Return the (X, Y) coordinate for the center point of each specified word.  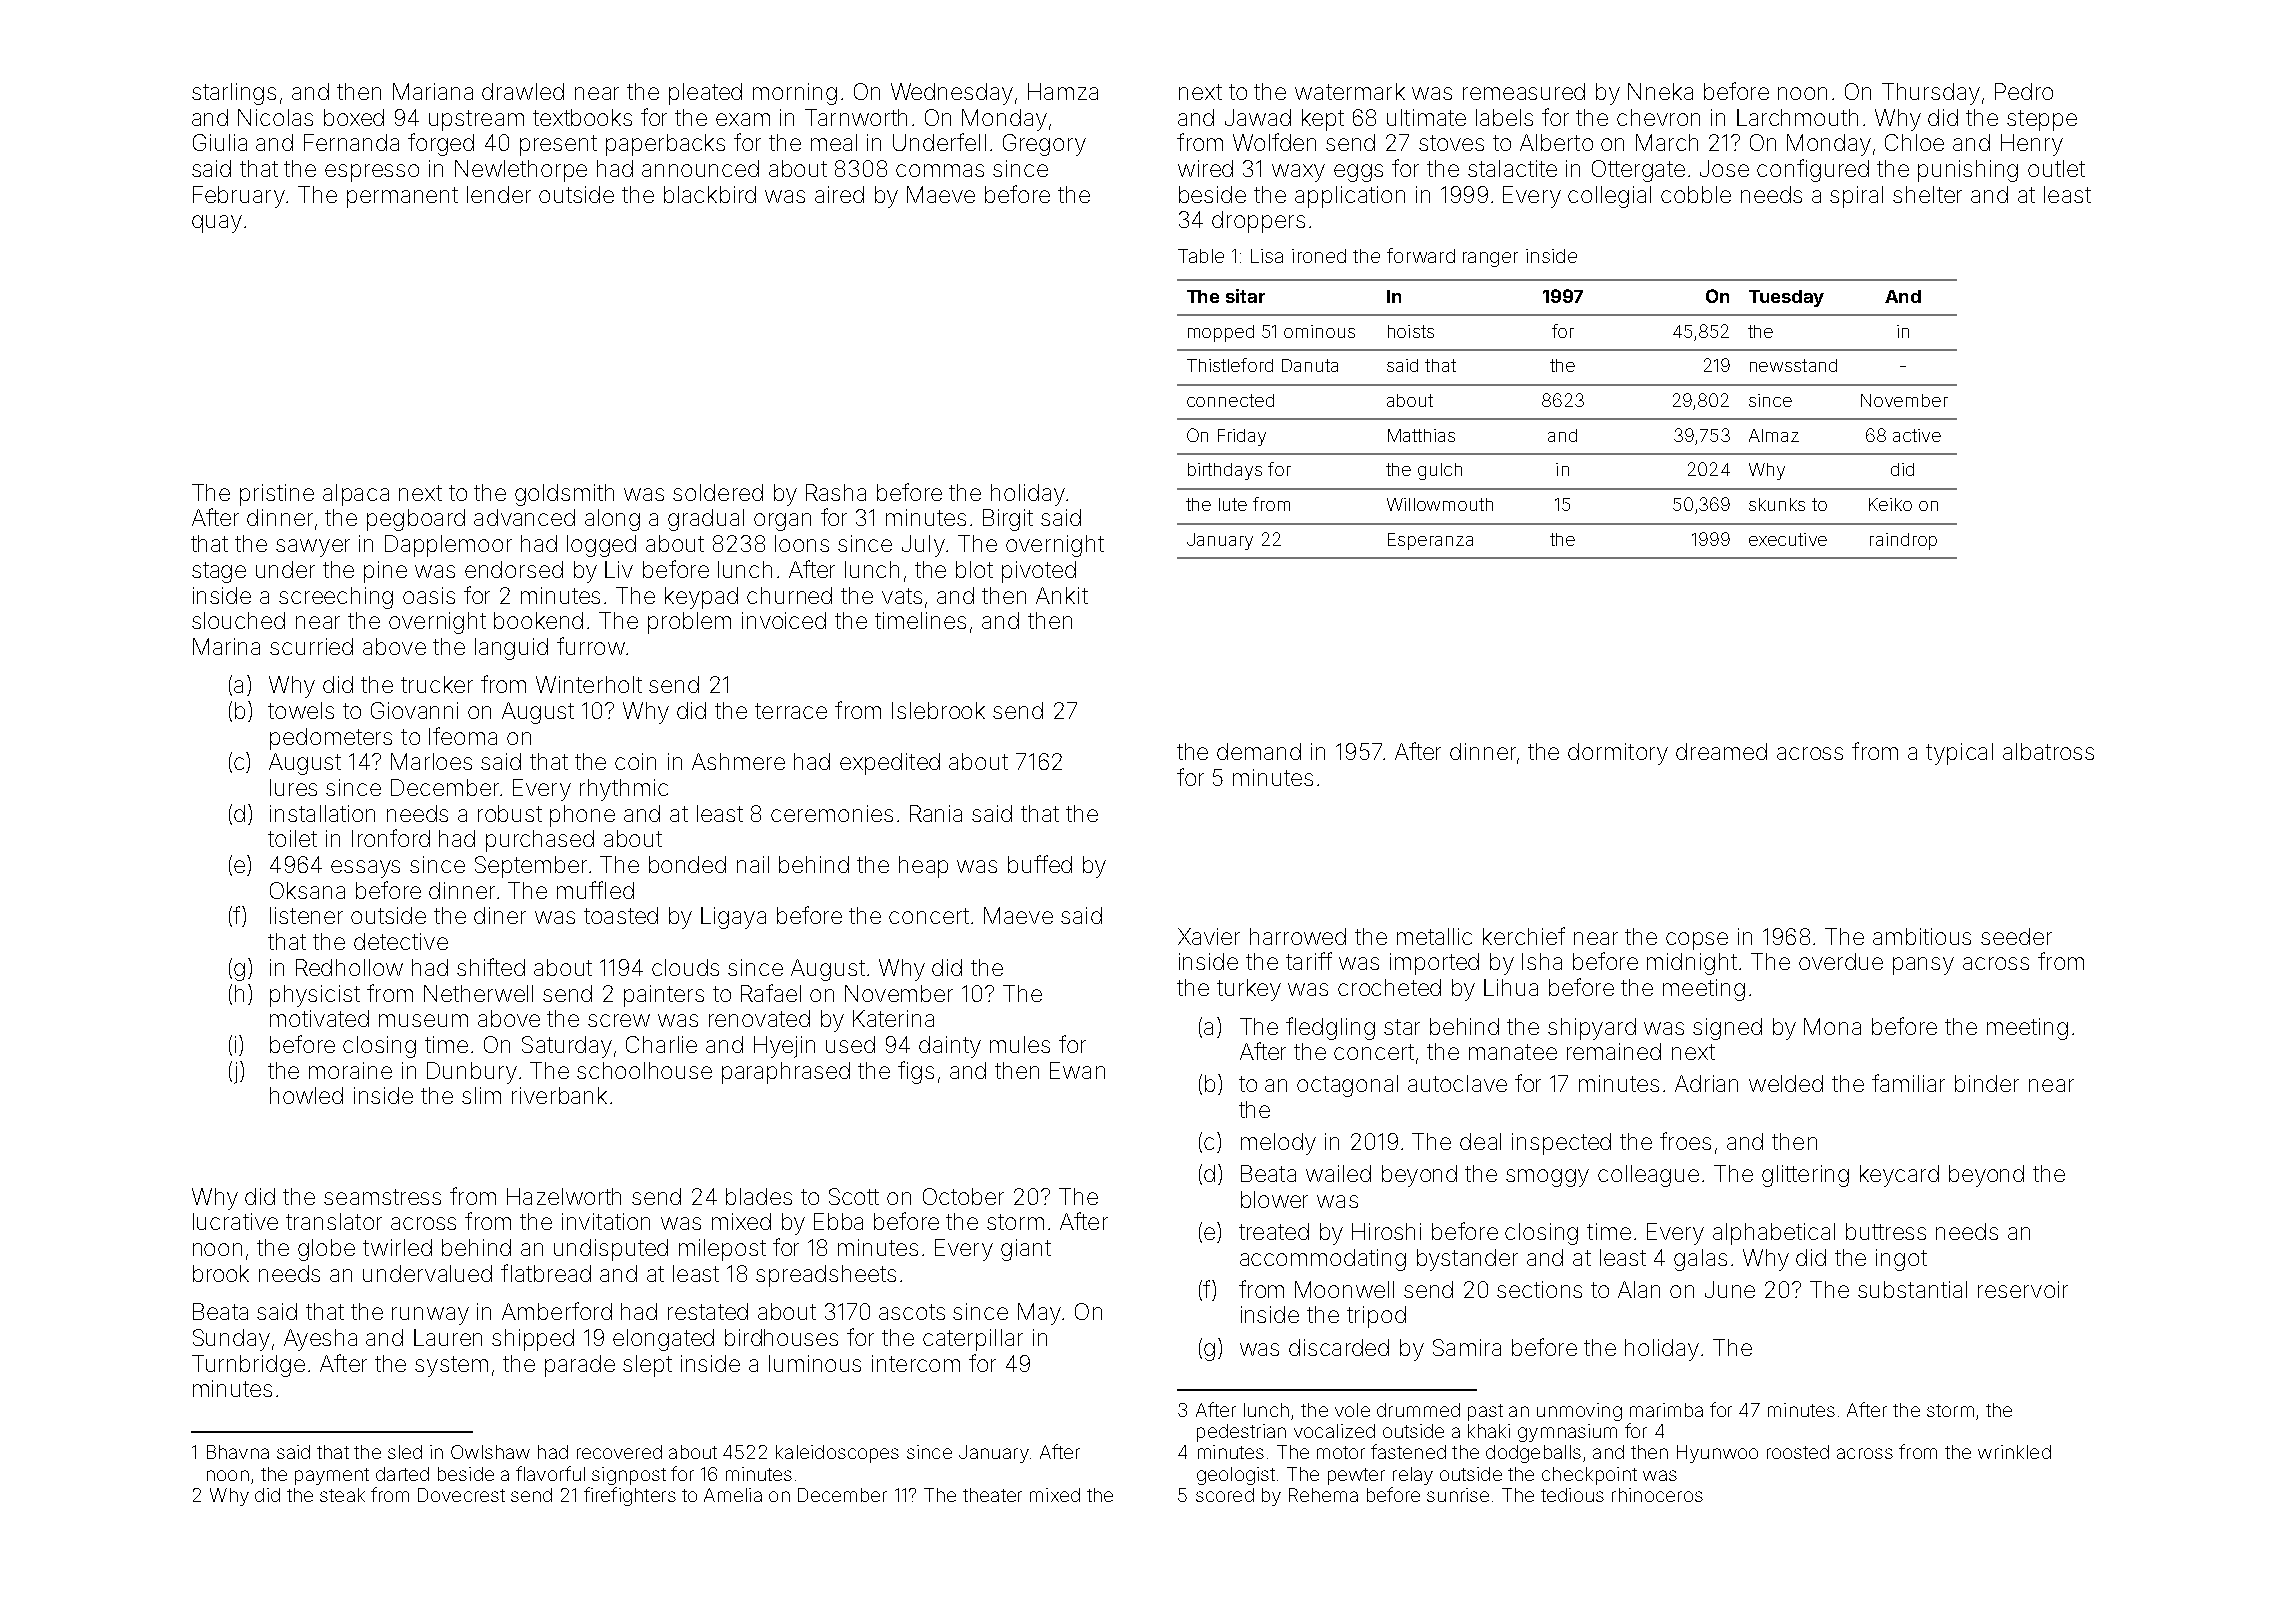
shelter (1927, 194)
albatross (2048, 751)
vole (1352, 1410)
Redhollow (349, 967)
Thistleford (1230, 365)
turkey (1249, 990)
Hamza (1063, 91)
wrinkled (2014, 1452)
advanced (524, 517)
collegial (1609, 197)
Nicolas (275, 117)
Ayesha (320, 1340)
